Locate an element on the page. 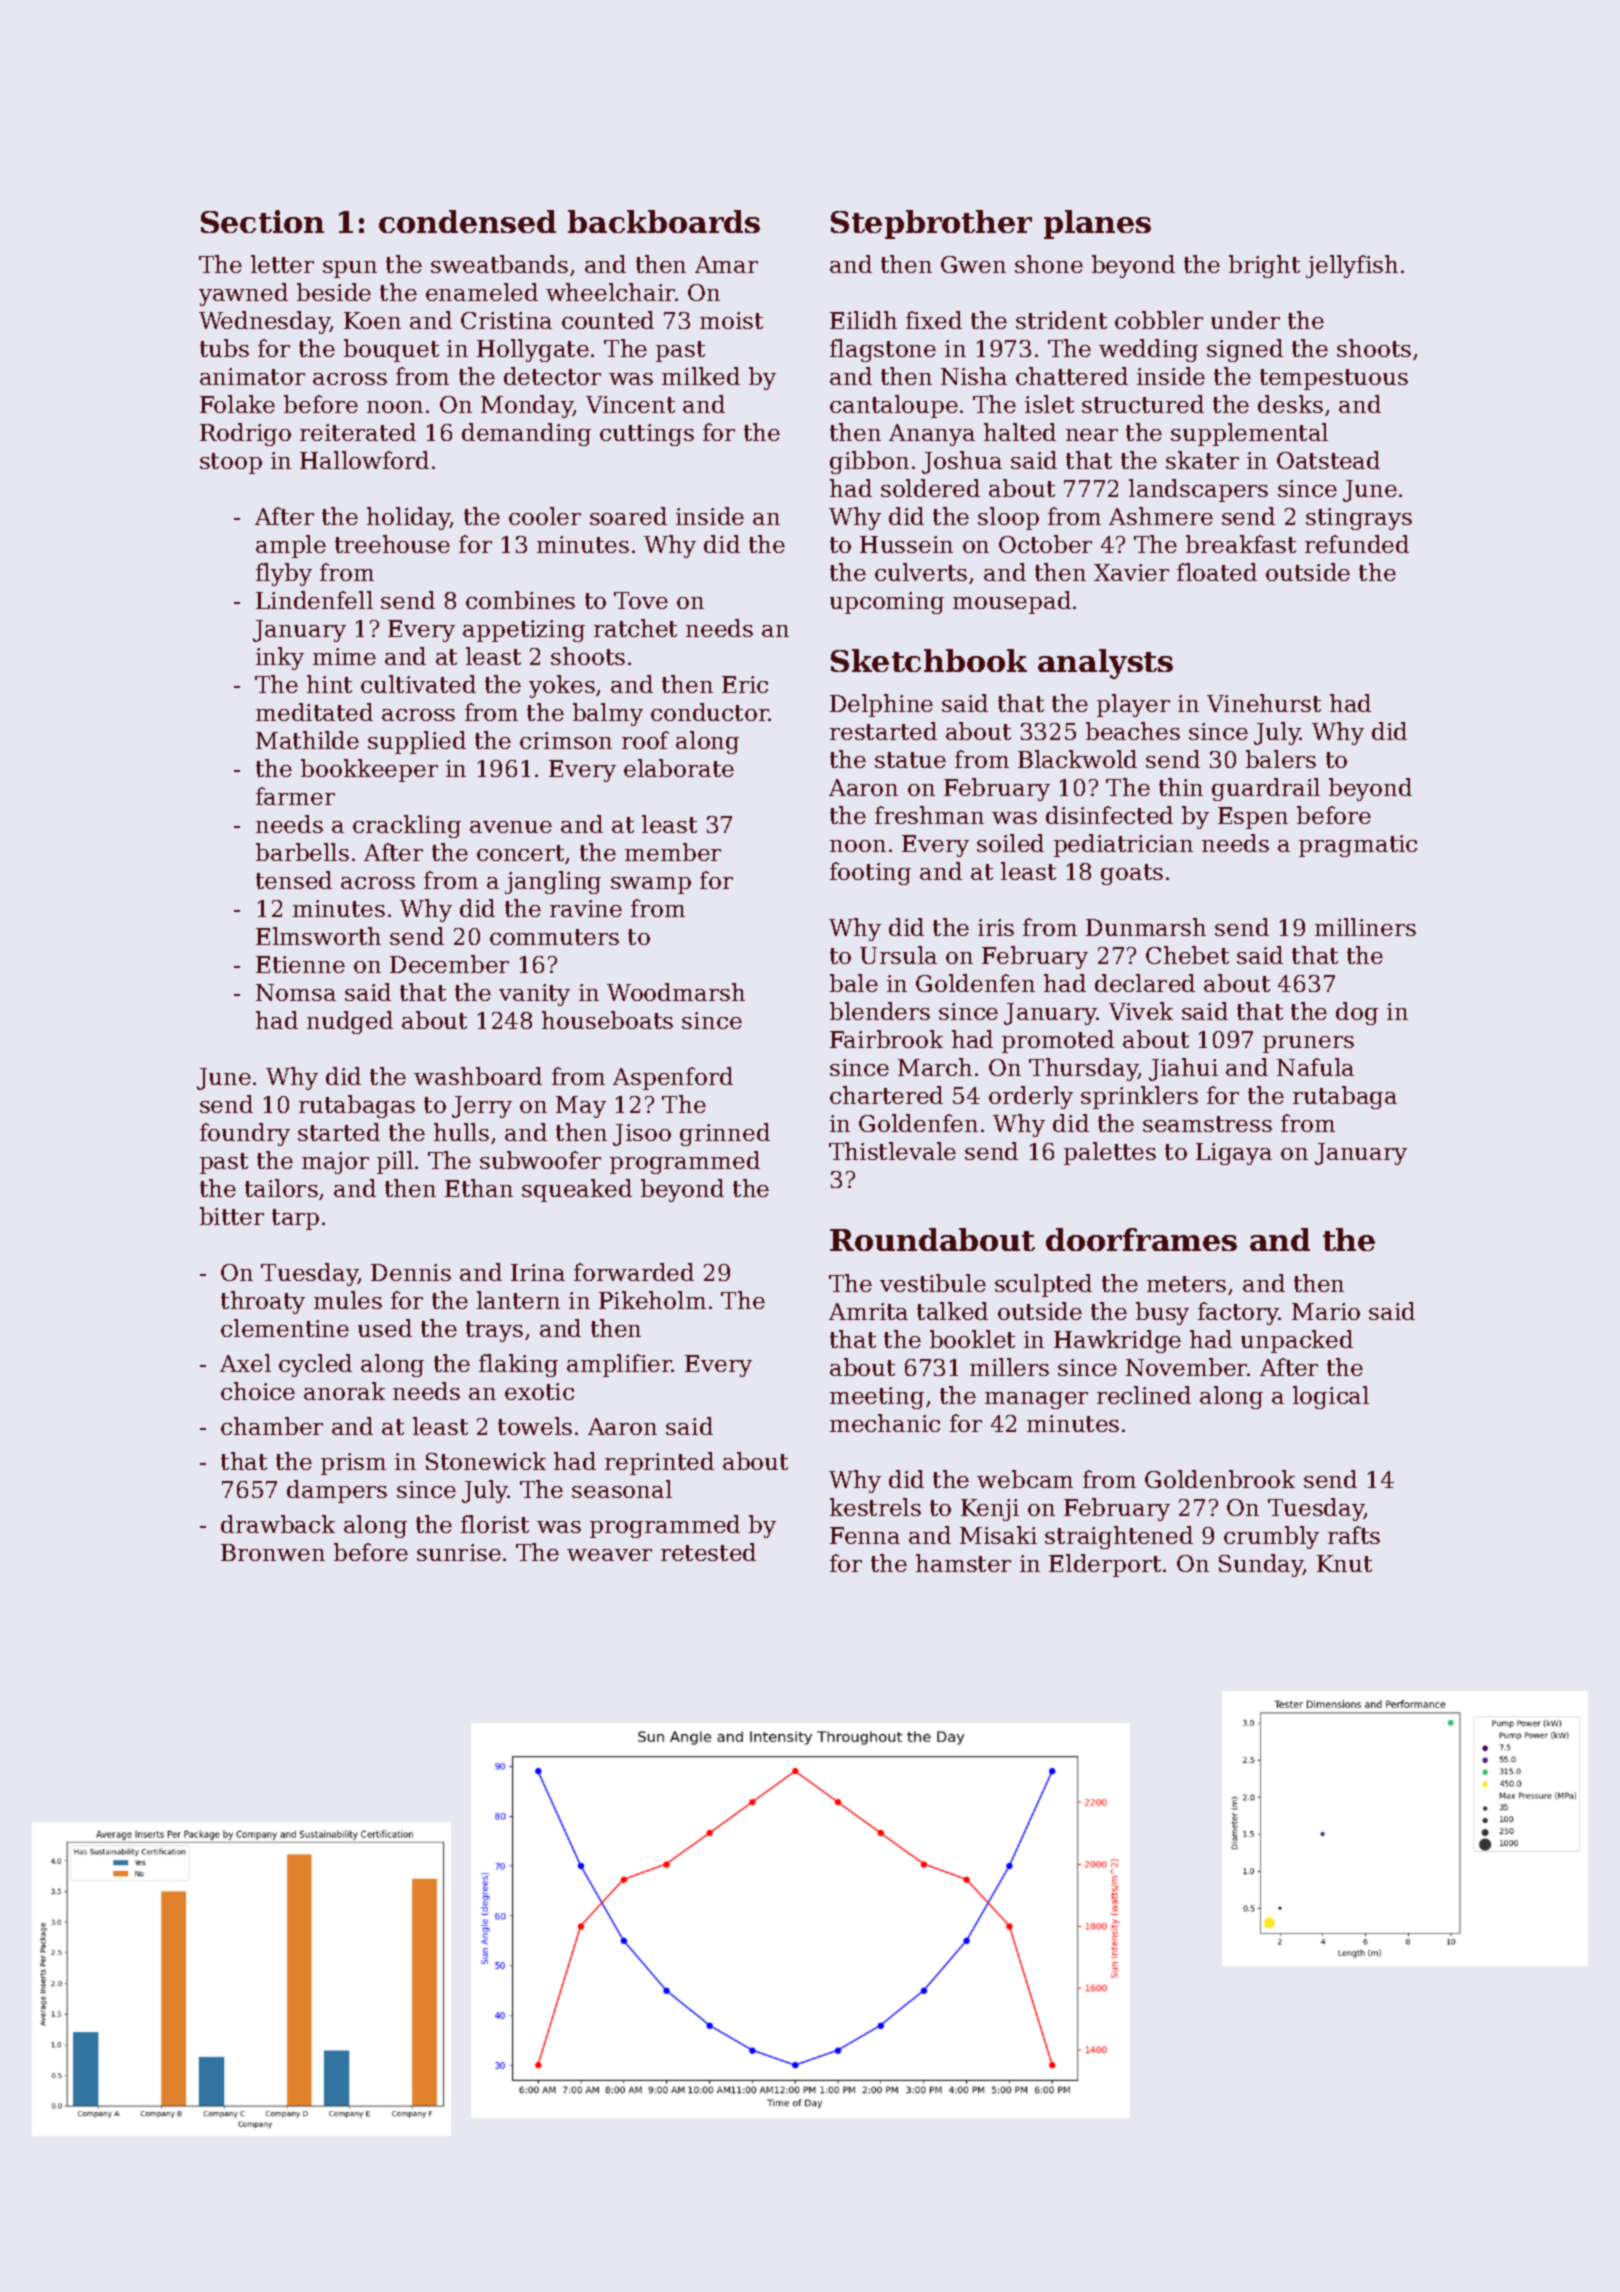 This page has height=2292, width=1620. moist is located at coordinates (731, 320).
